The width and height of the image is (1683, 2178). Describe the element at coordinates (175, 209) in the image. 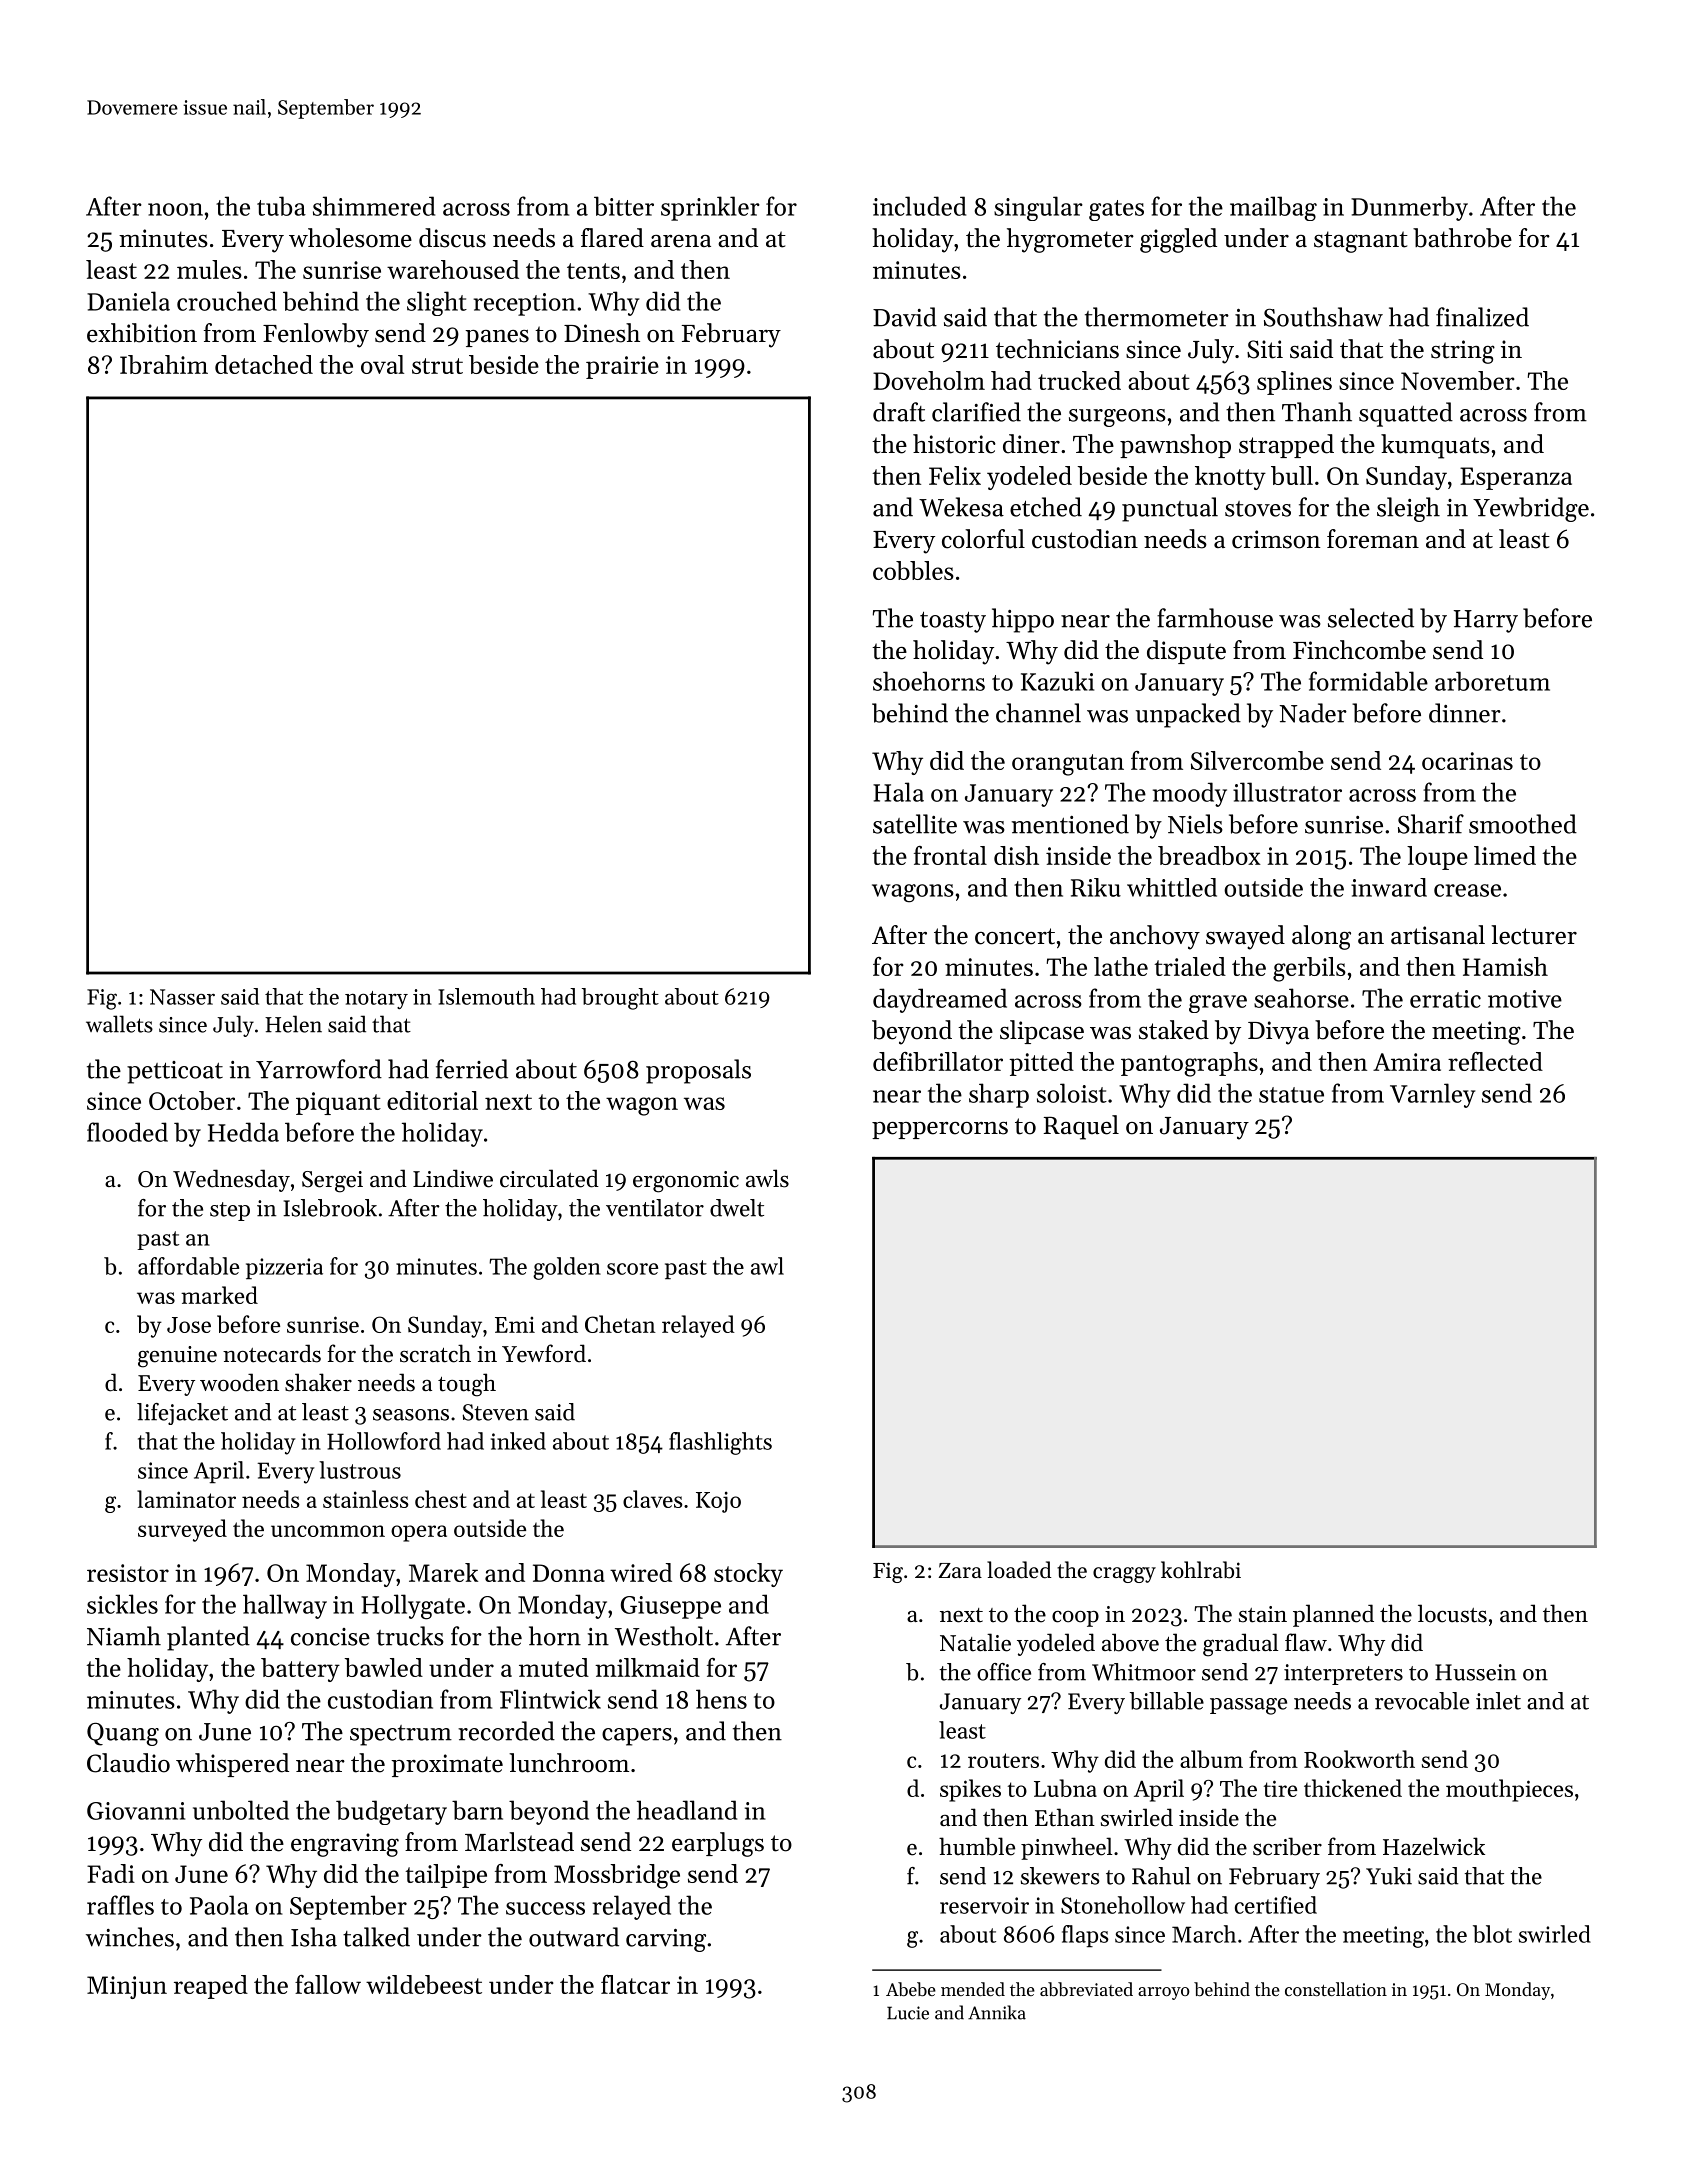

I see `noon` at that location.
